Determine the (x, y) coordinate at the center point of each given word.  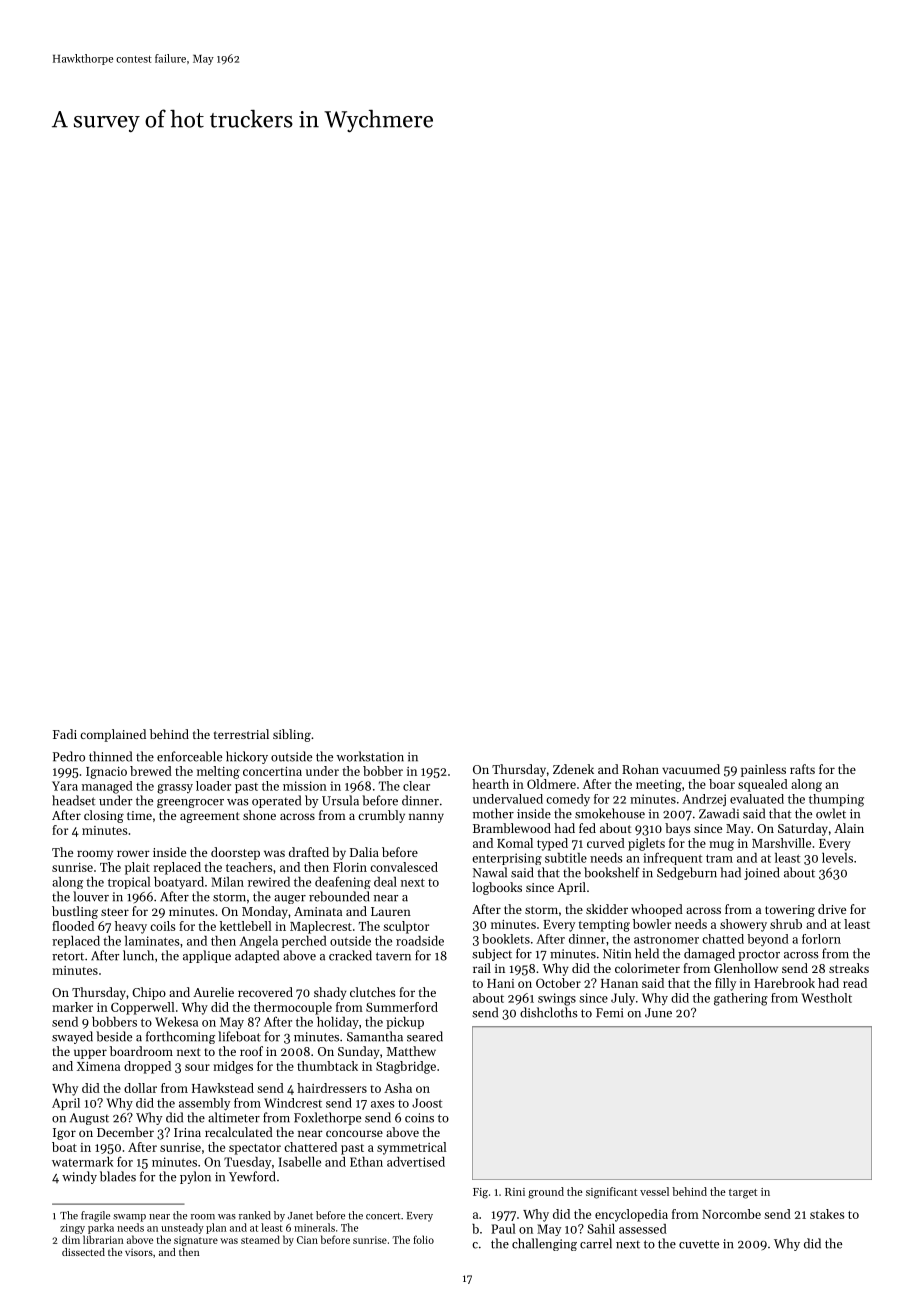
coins (419, 1118)
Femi (609, 1013)
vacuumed (691, 769)
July (623, 999)
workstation (370, 756)
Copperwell (142, 1008)
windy (79, 1177)
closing (104, 816)
